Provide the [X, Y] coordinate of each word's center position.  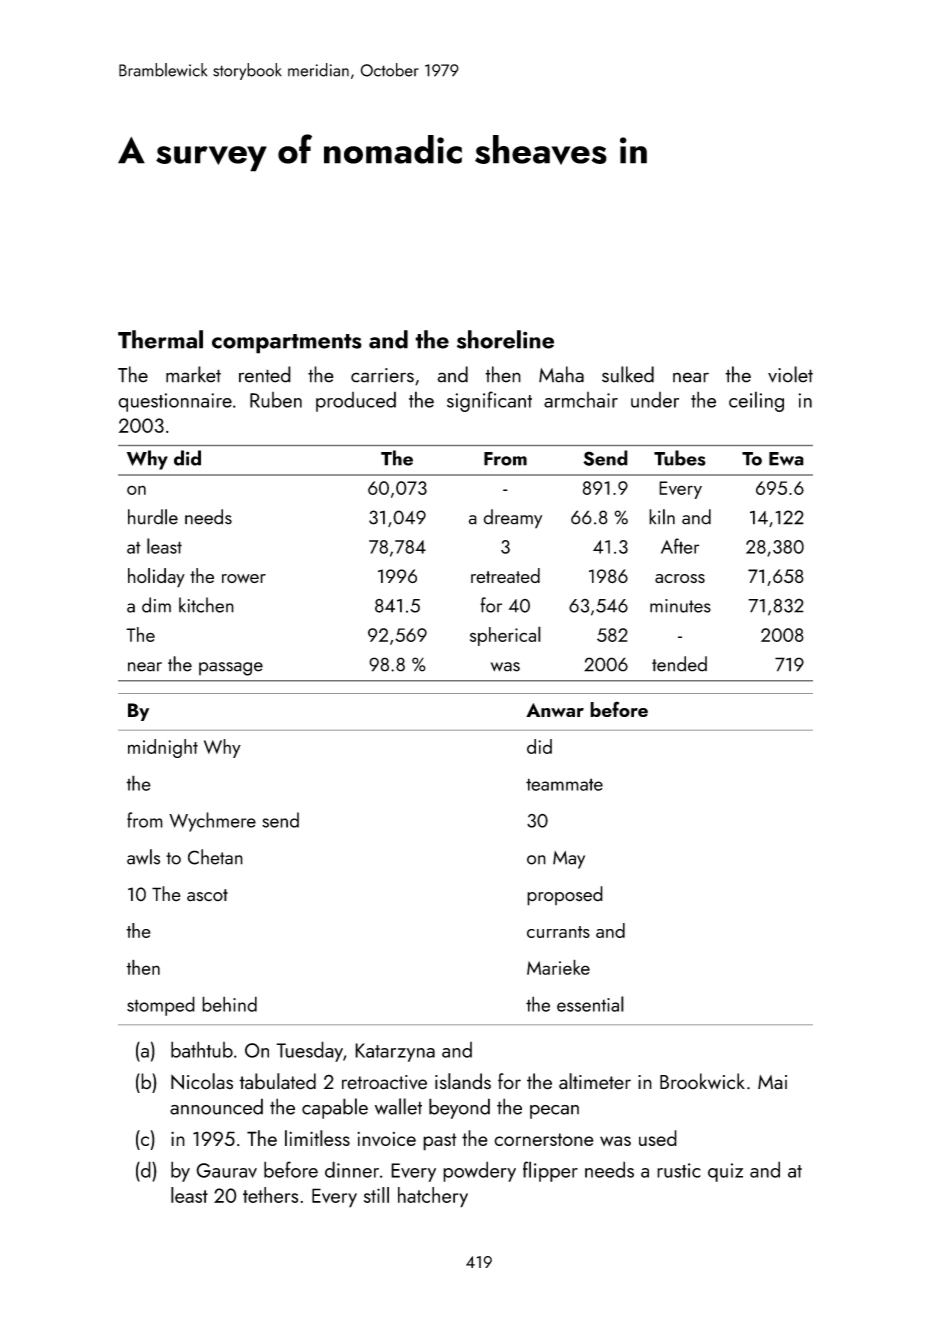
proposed [565, 896]
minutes [680, 606]
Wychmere [212, 822]
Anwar [555, 710]
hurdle [153, 517]
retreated [505, 575]
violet [790, 374]
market [193, 374]
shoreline [505, 339]
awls [143, 857]
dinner [352, 1169]
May [569, 860]
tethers [270, 1195]
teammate [564, 784]
